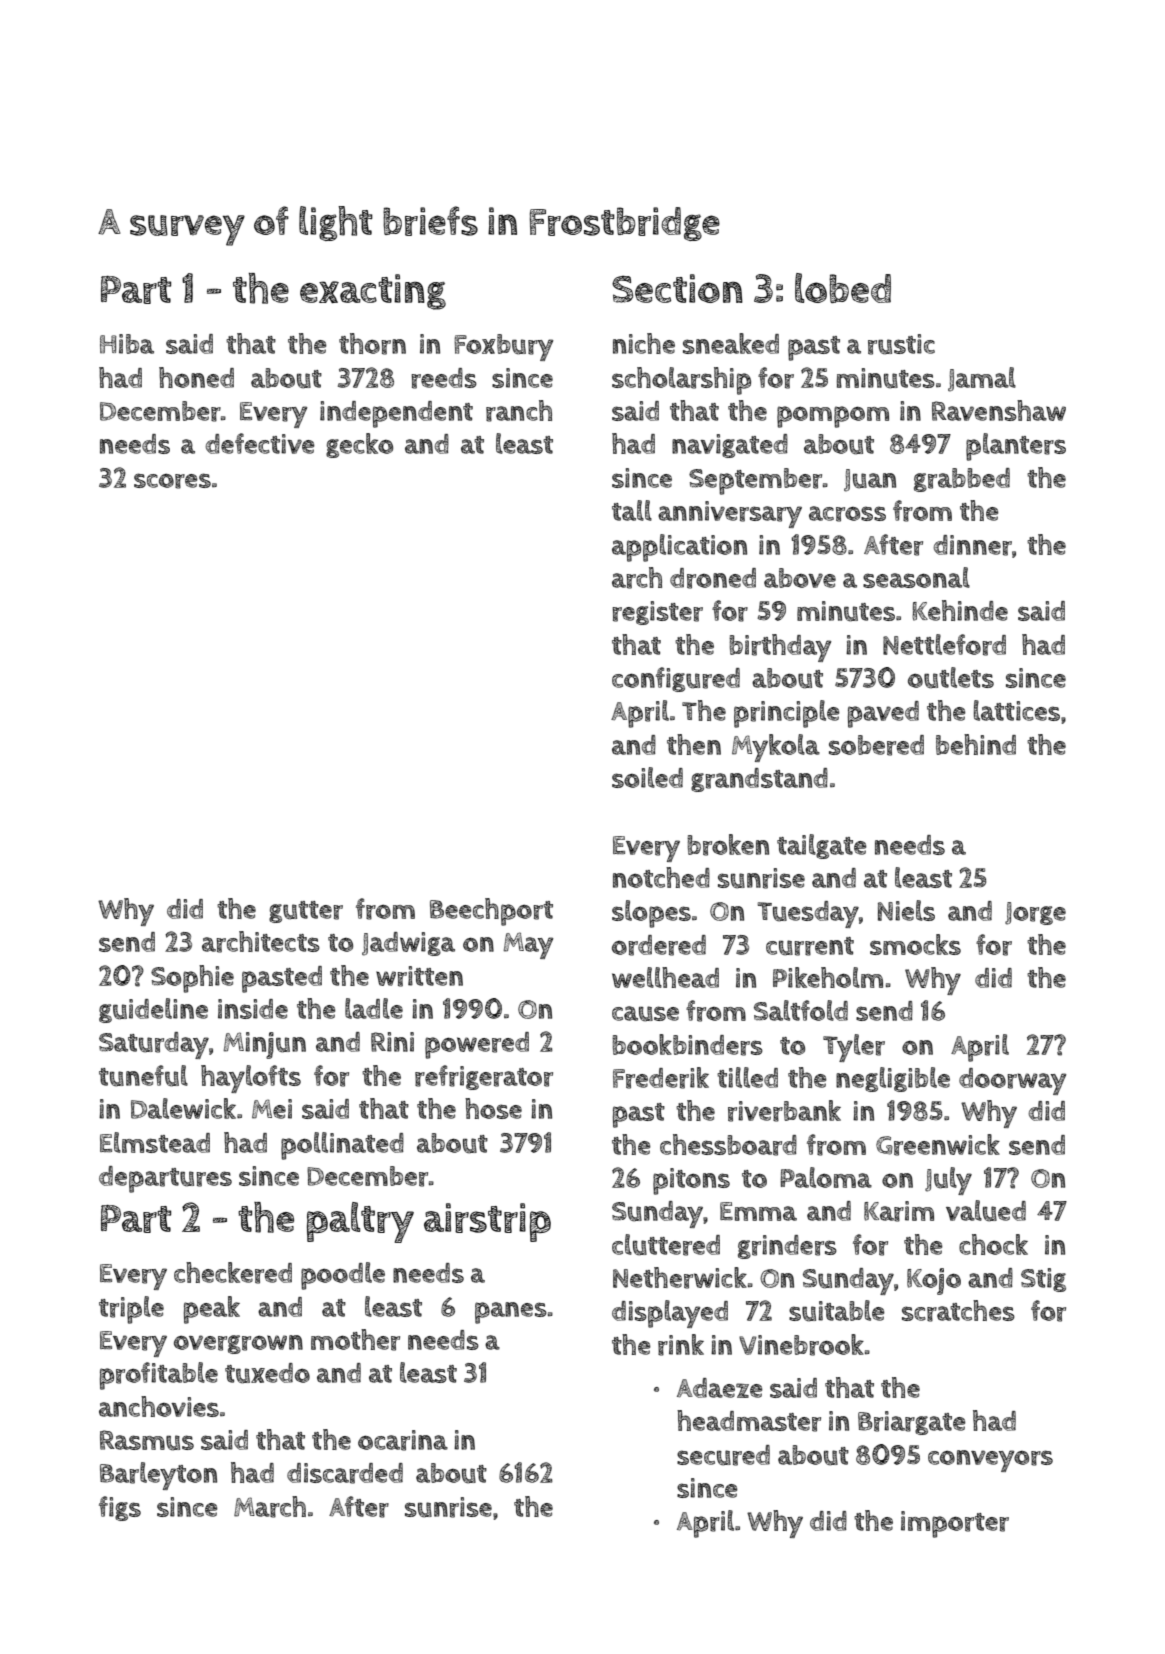  I want to click on figs, so click(120, 1508).
